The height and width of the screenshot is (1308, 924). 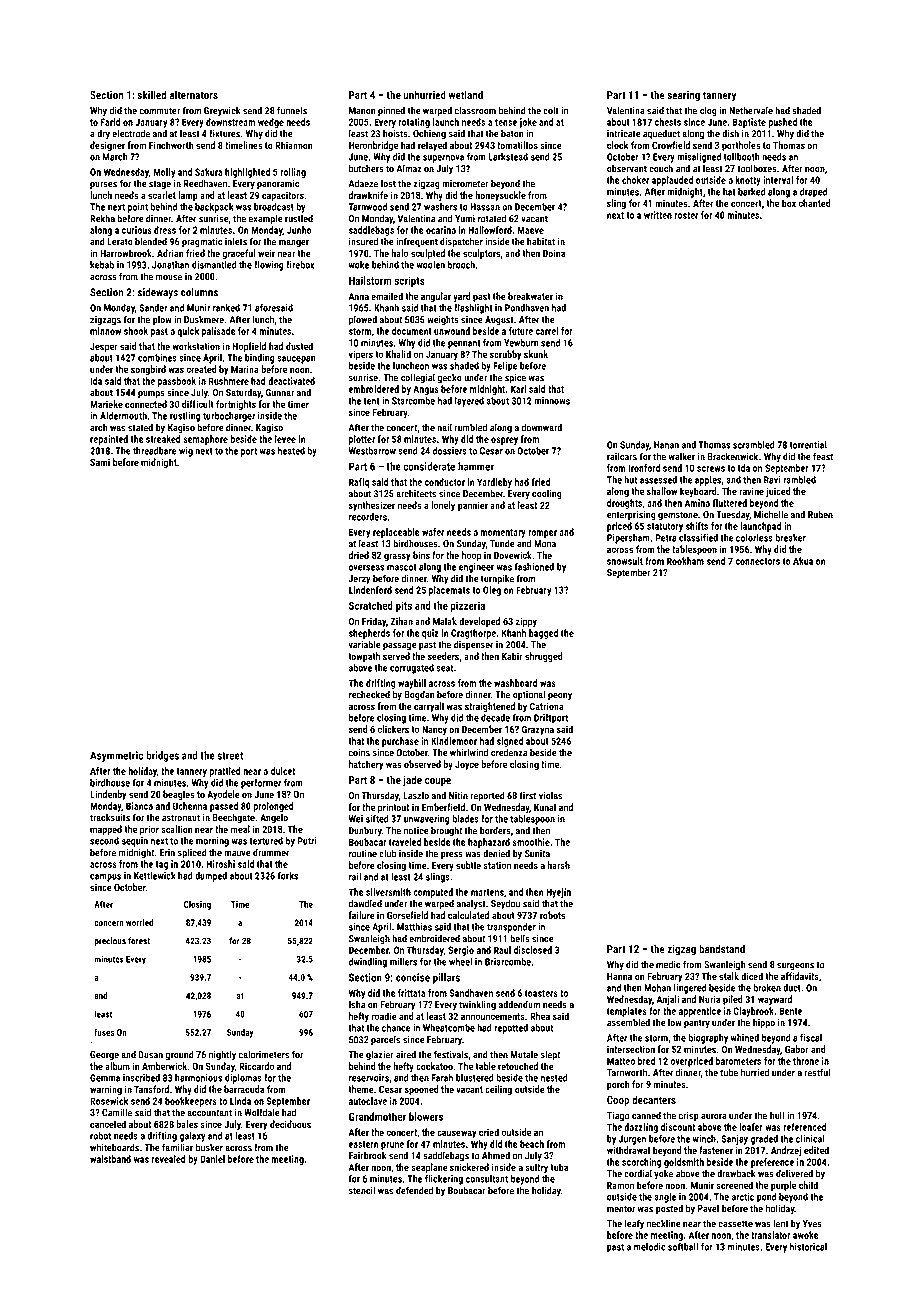 What do you see at coordinates (114, 1147) in the screenshot?
I see `whiteboards` at bounding box center [114, 1147].
